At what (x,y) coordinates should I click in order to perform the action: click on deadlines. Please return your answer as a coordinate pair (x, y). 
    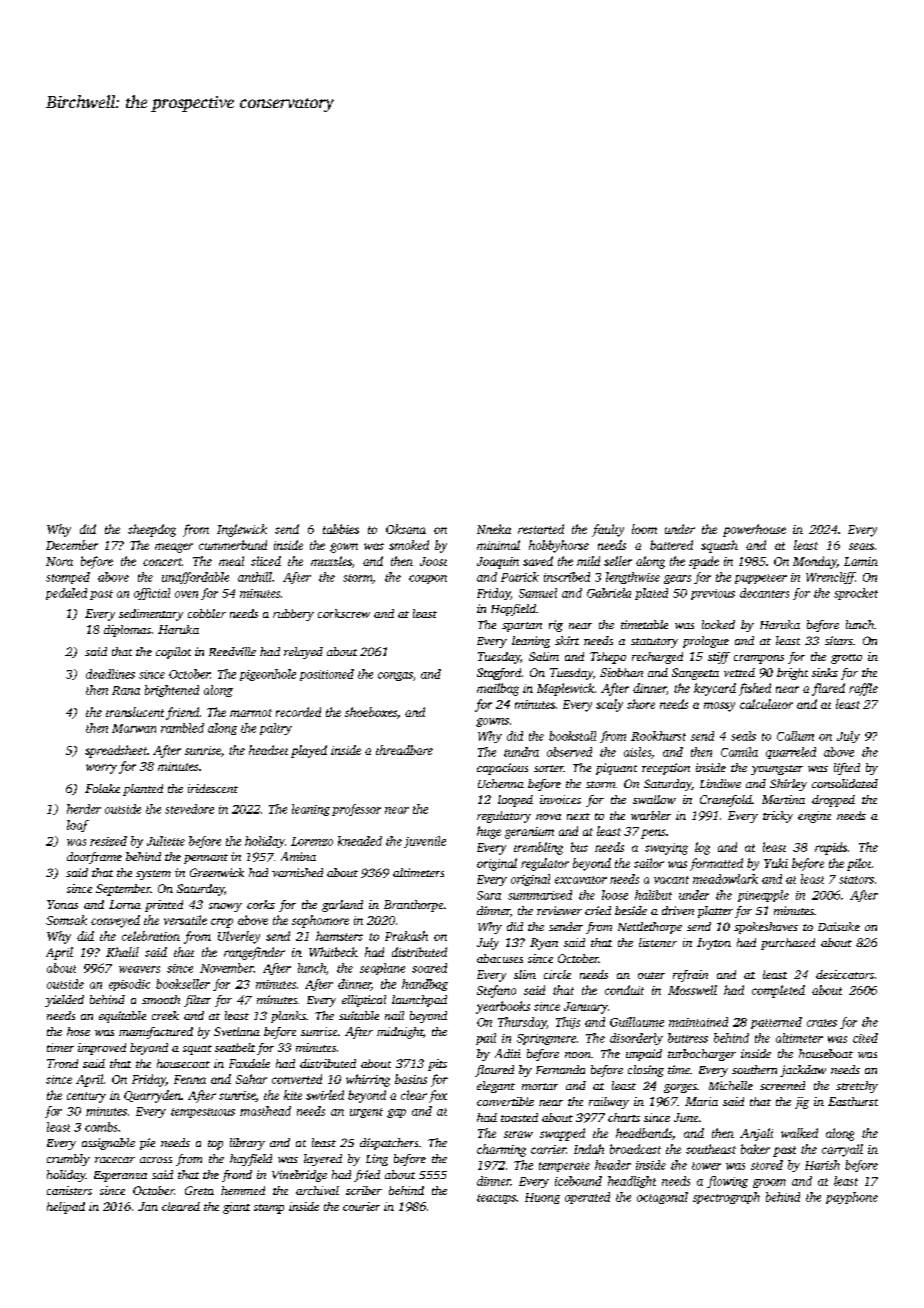
    Looking at the image, I should click on (110, 674).
